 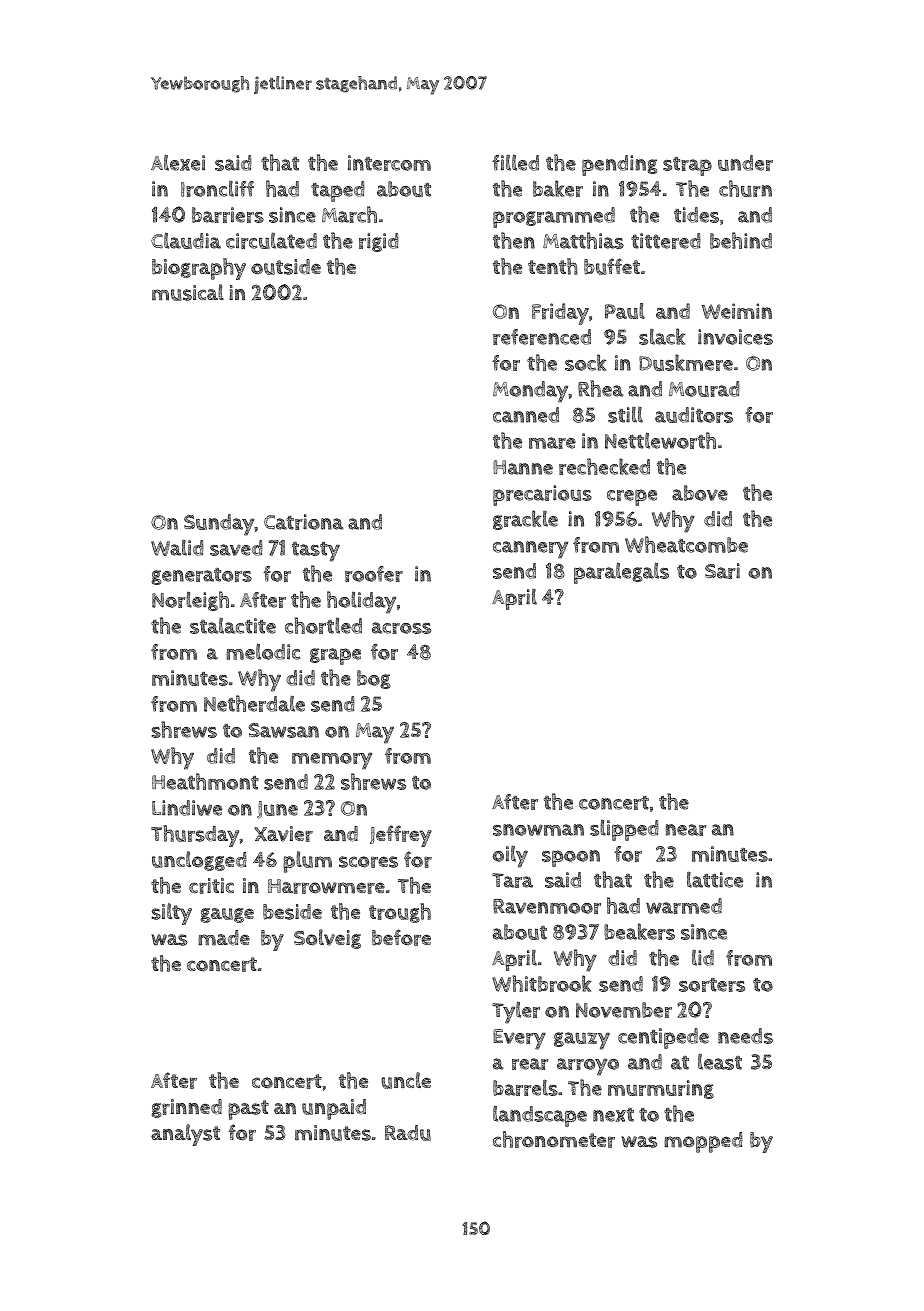 I want to click on Monday, so click(x=530, y=392).
